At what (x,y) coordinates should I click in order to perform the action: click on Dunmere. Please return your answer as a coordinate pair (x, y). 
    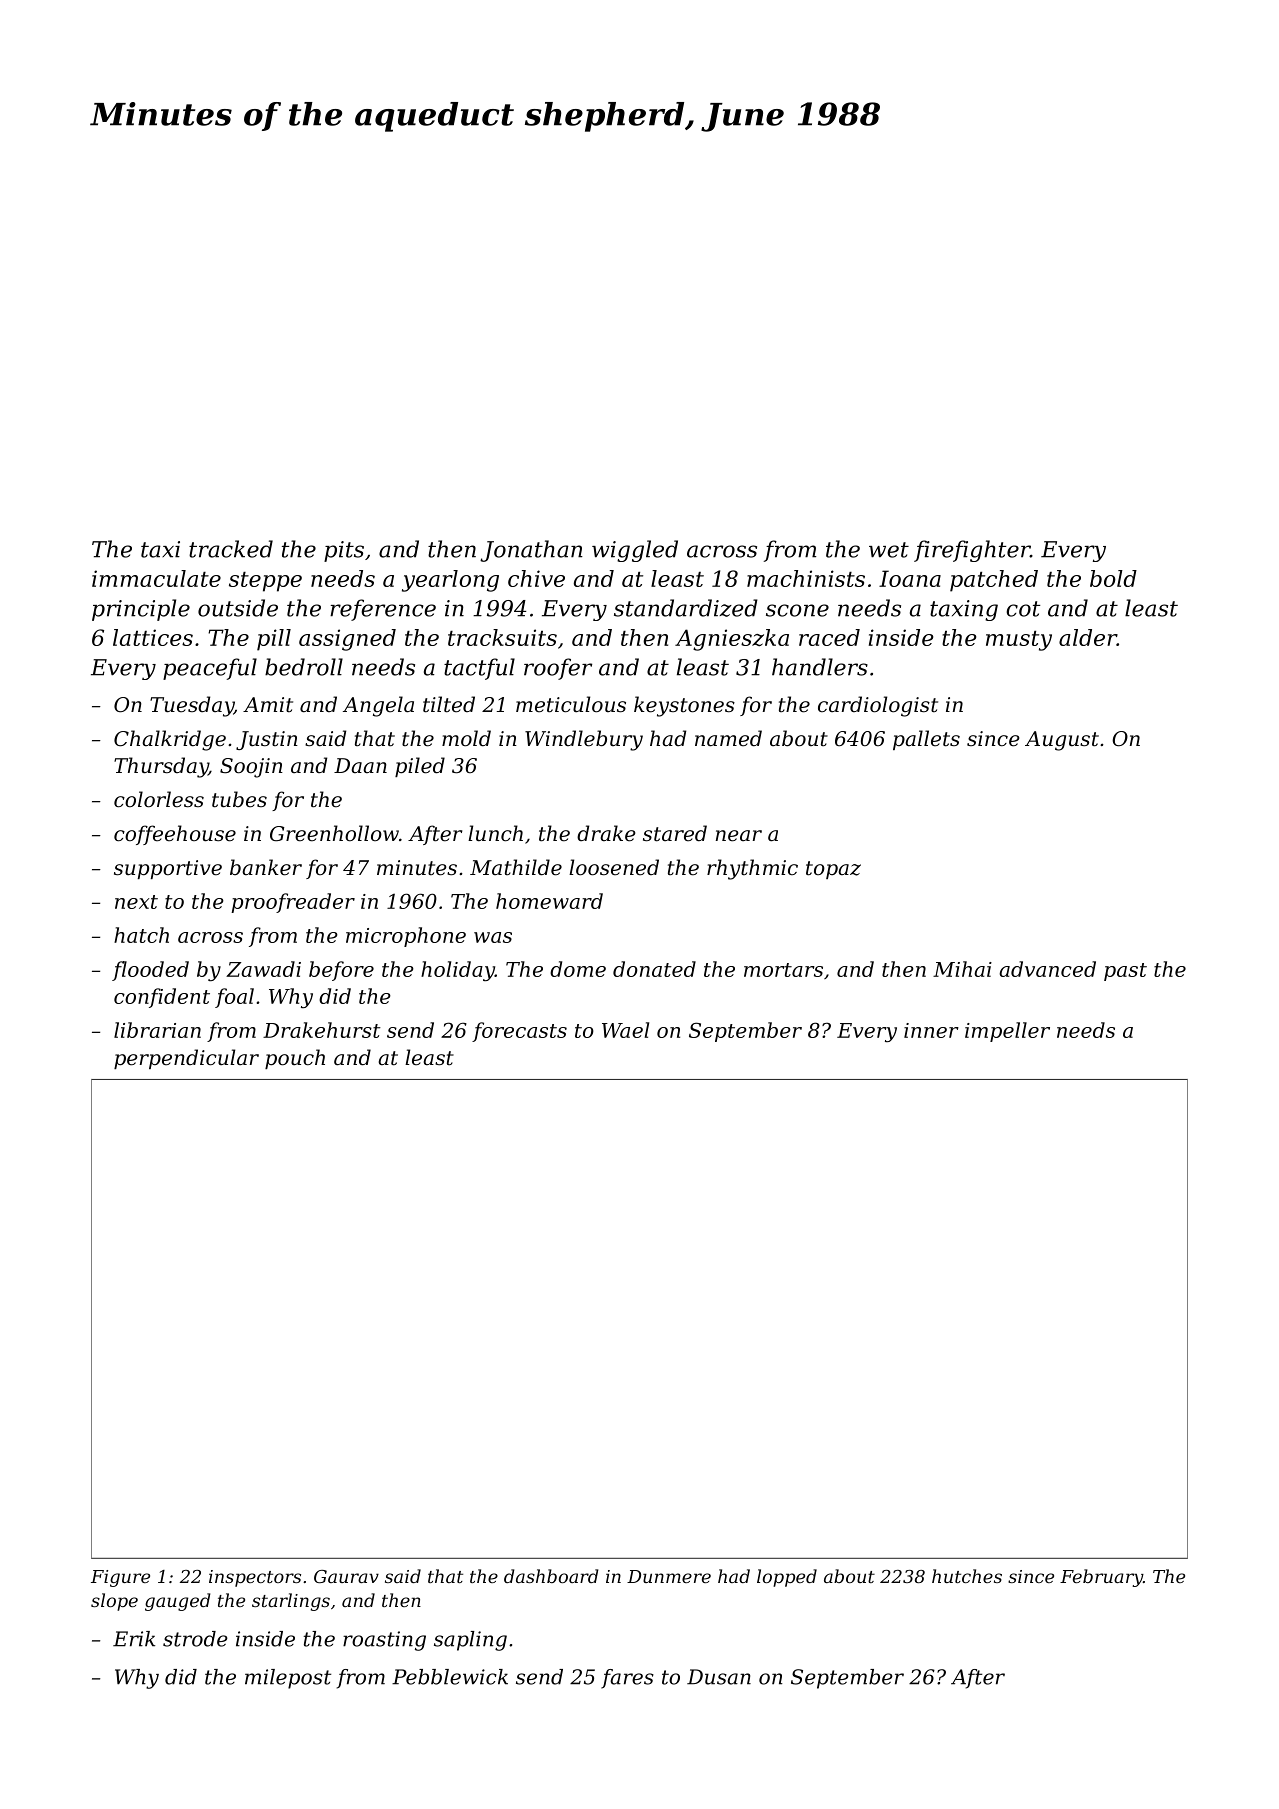
    Looking at the image, I should click on (669, 1576).
